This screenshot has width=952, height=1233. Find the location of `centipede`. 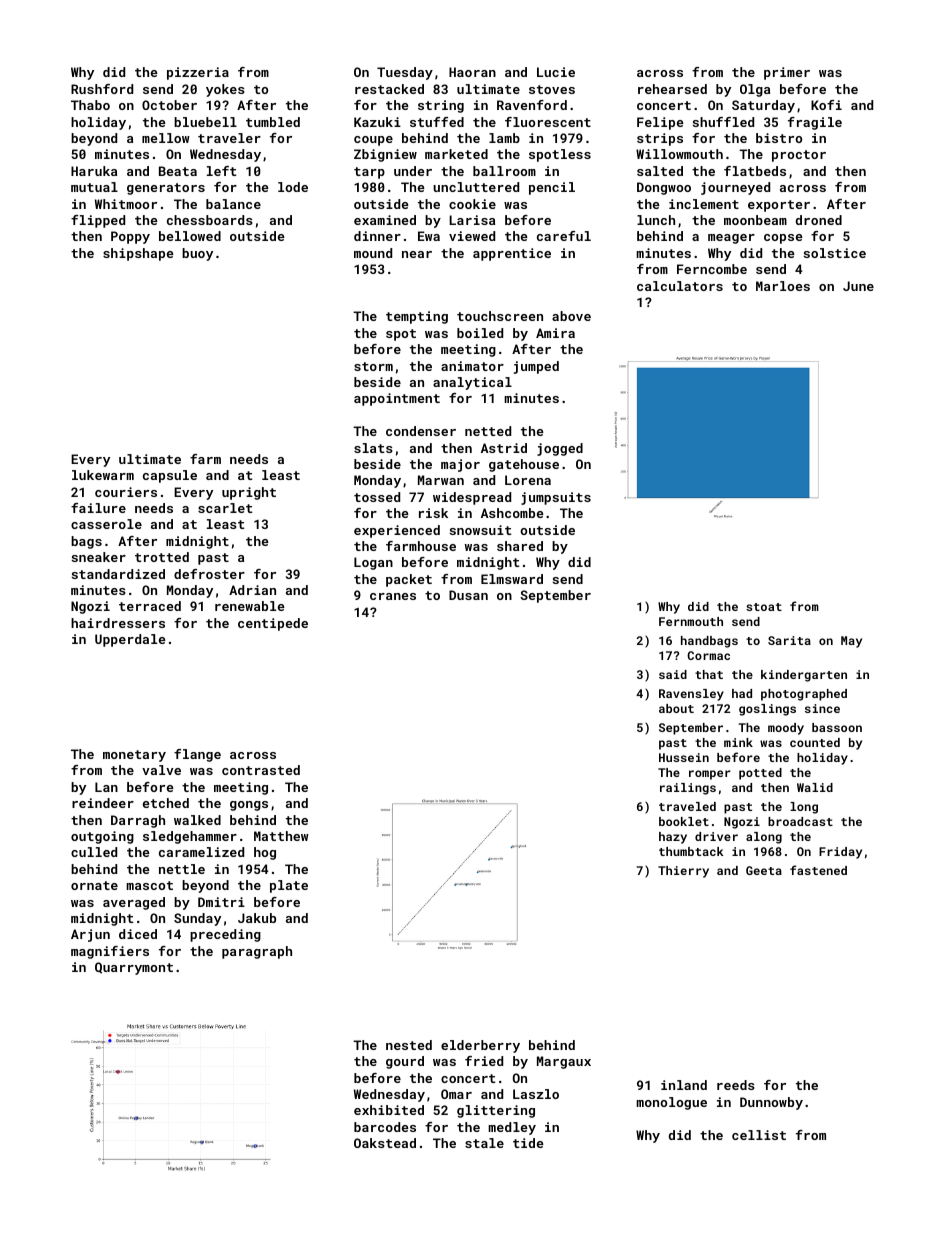

centipede is located at coordinates (273, 624).
